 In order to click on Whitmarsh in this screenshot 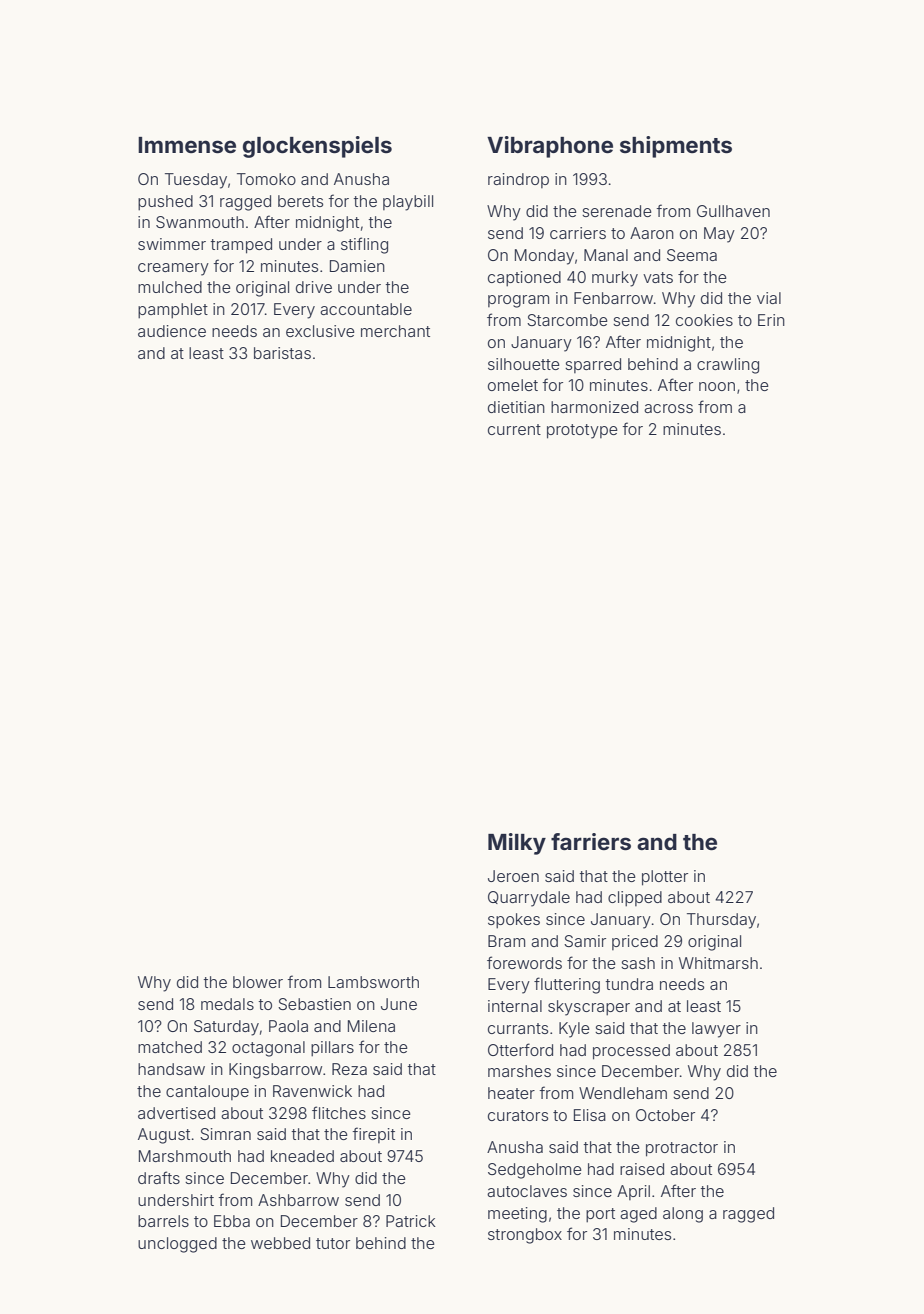, I will do `click(718, 963)`.
